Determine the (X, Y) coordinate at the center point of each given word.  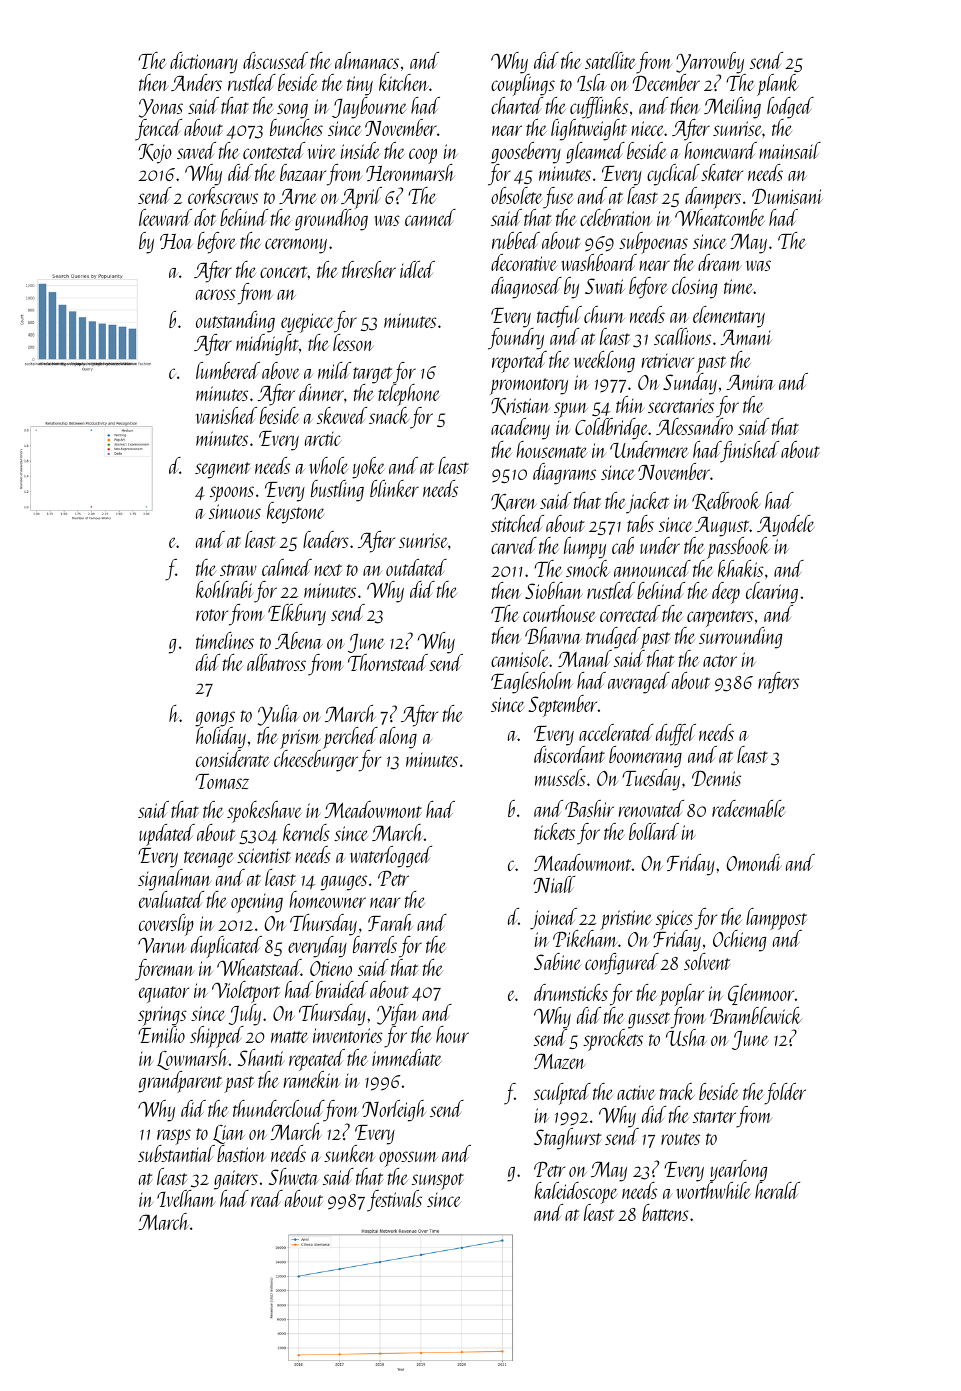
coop (423, 156)
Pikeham (585, 939)
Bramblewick (756, 1015)
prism (300, 739)
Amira (751, 382)
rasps (174, 1137)
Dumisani (787, 196)
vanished (226, 415)
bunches (296, 127)
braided (342, 989)
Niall (554, 884)
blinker (394, 488)
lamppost (776, 919)
